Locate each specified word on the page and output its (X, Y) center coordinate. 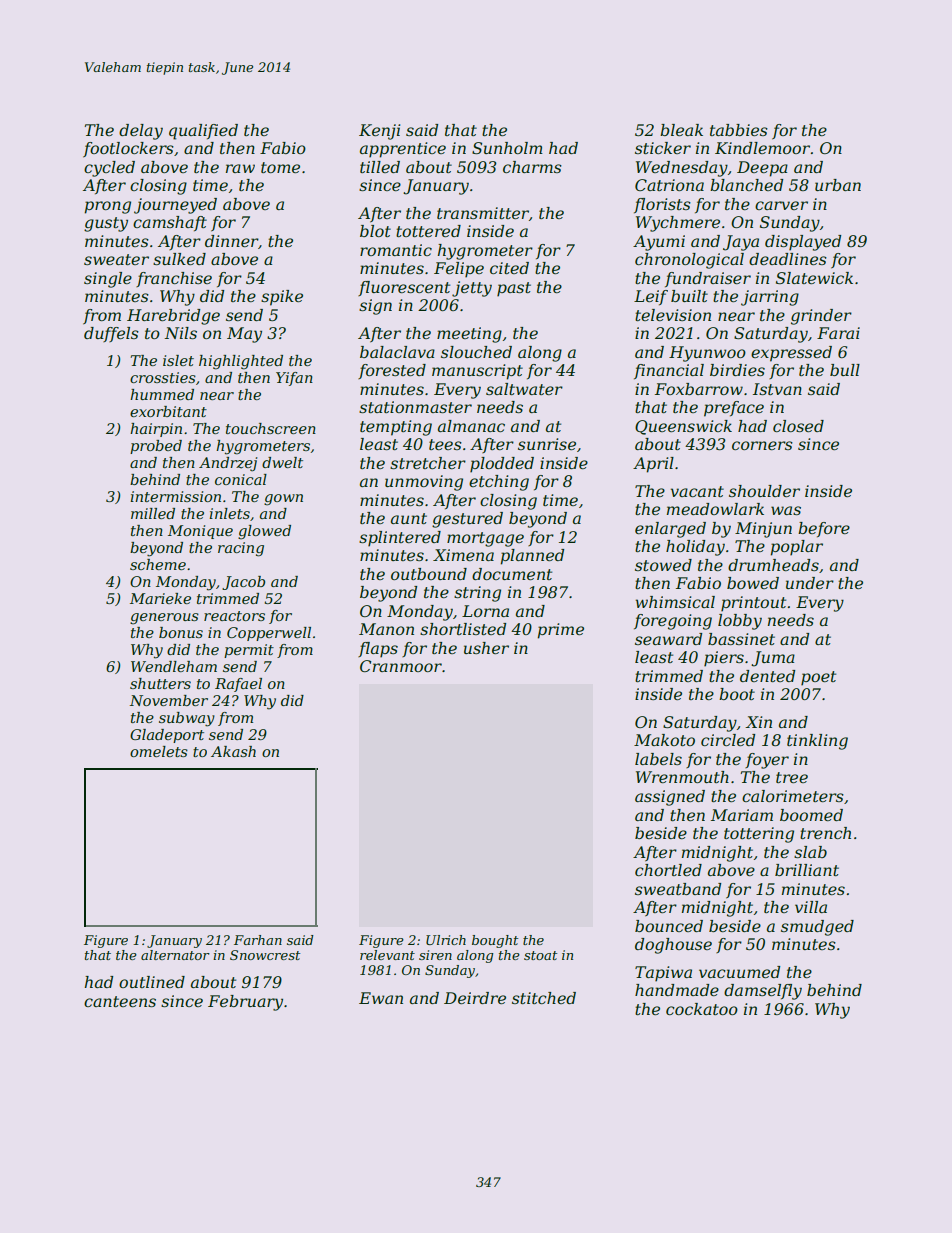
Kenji (379, 132)
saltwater (524, 389)
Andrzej (228, 464)
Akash (233, 751)
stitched (544, 998)
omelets (159, 751)
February (245, 1003)
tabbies (739, 130)
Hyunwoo (707, 354)
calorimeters (793, 796)
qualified (203, 132)
